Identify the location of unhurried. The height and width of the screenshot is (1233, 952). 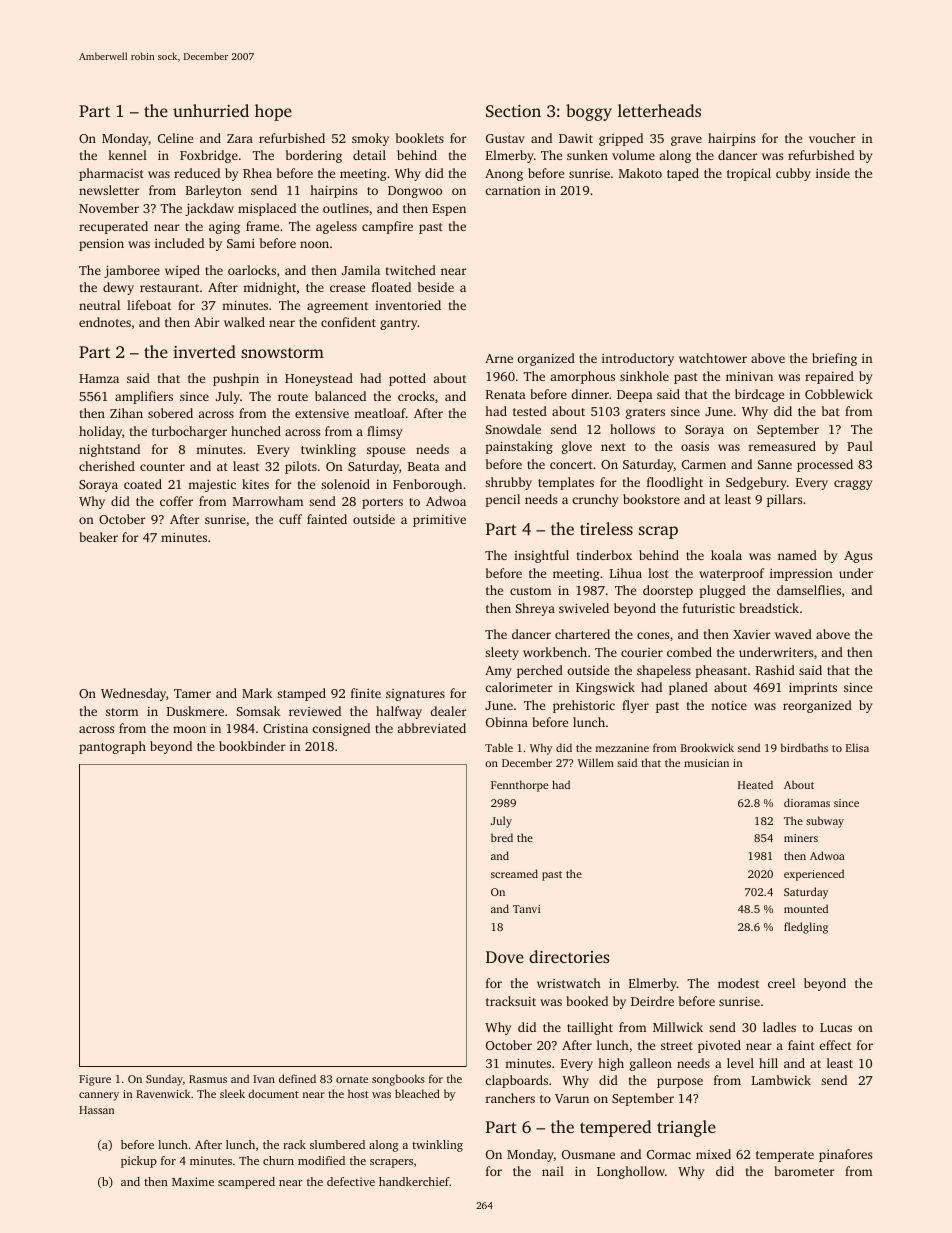
(211, 110).
